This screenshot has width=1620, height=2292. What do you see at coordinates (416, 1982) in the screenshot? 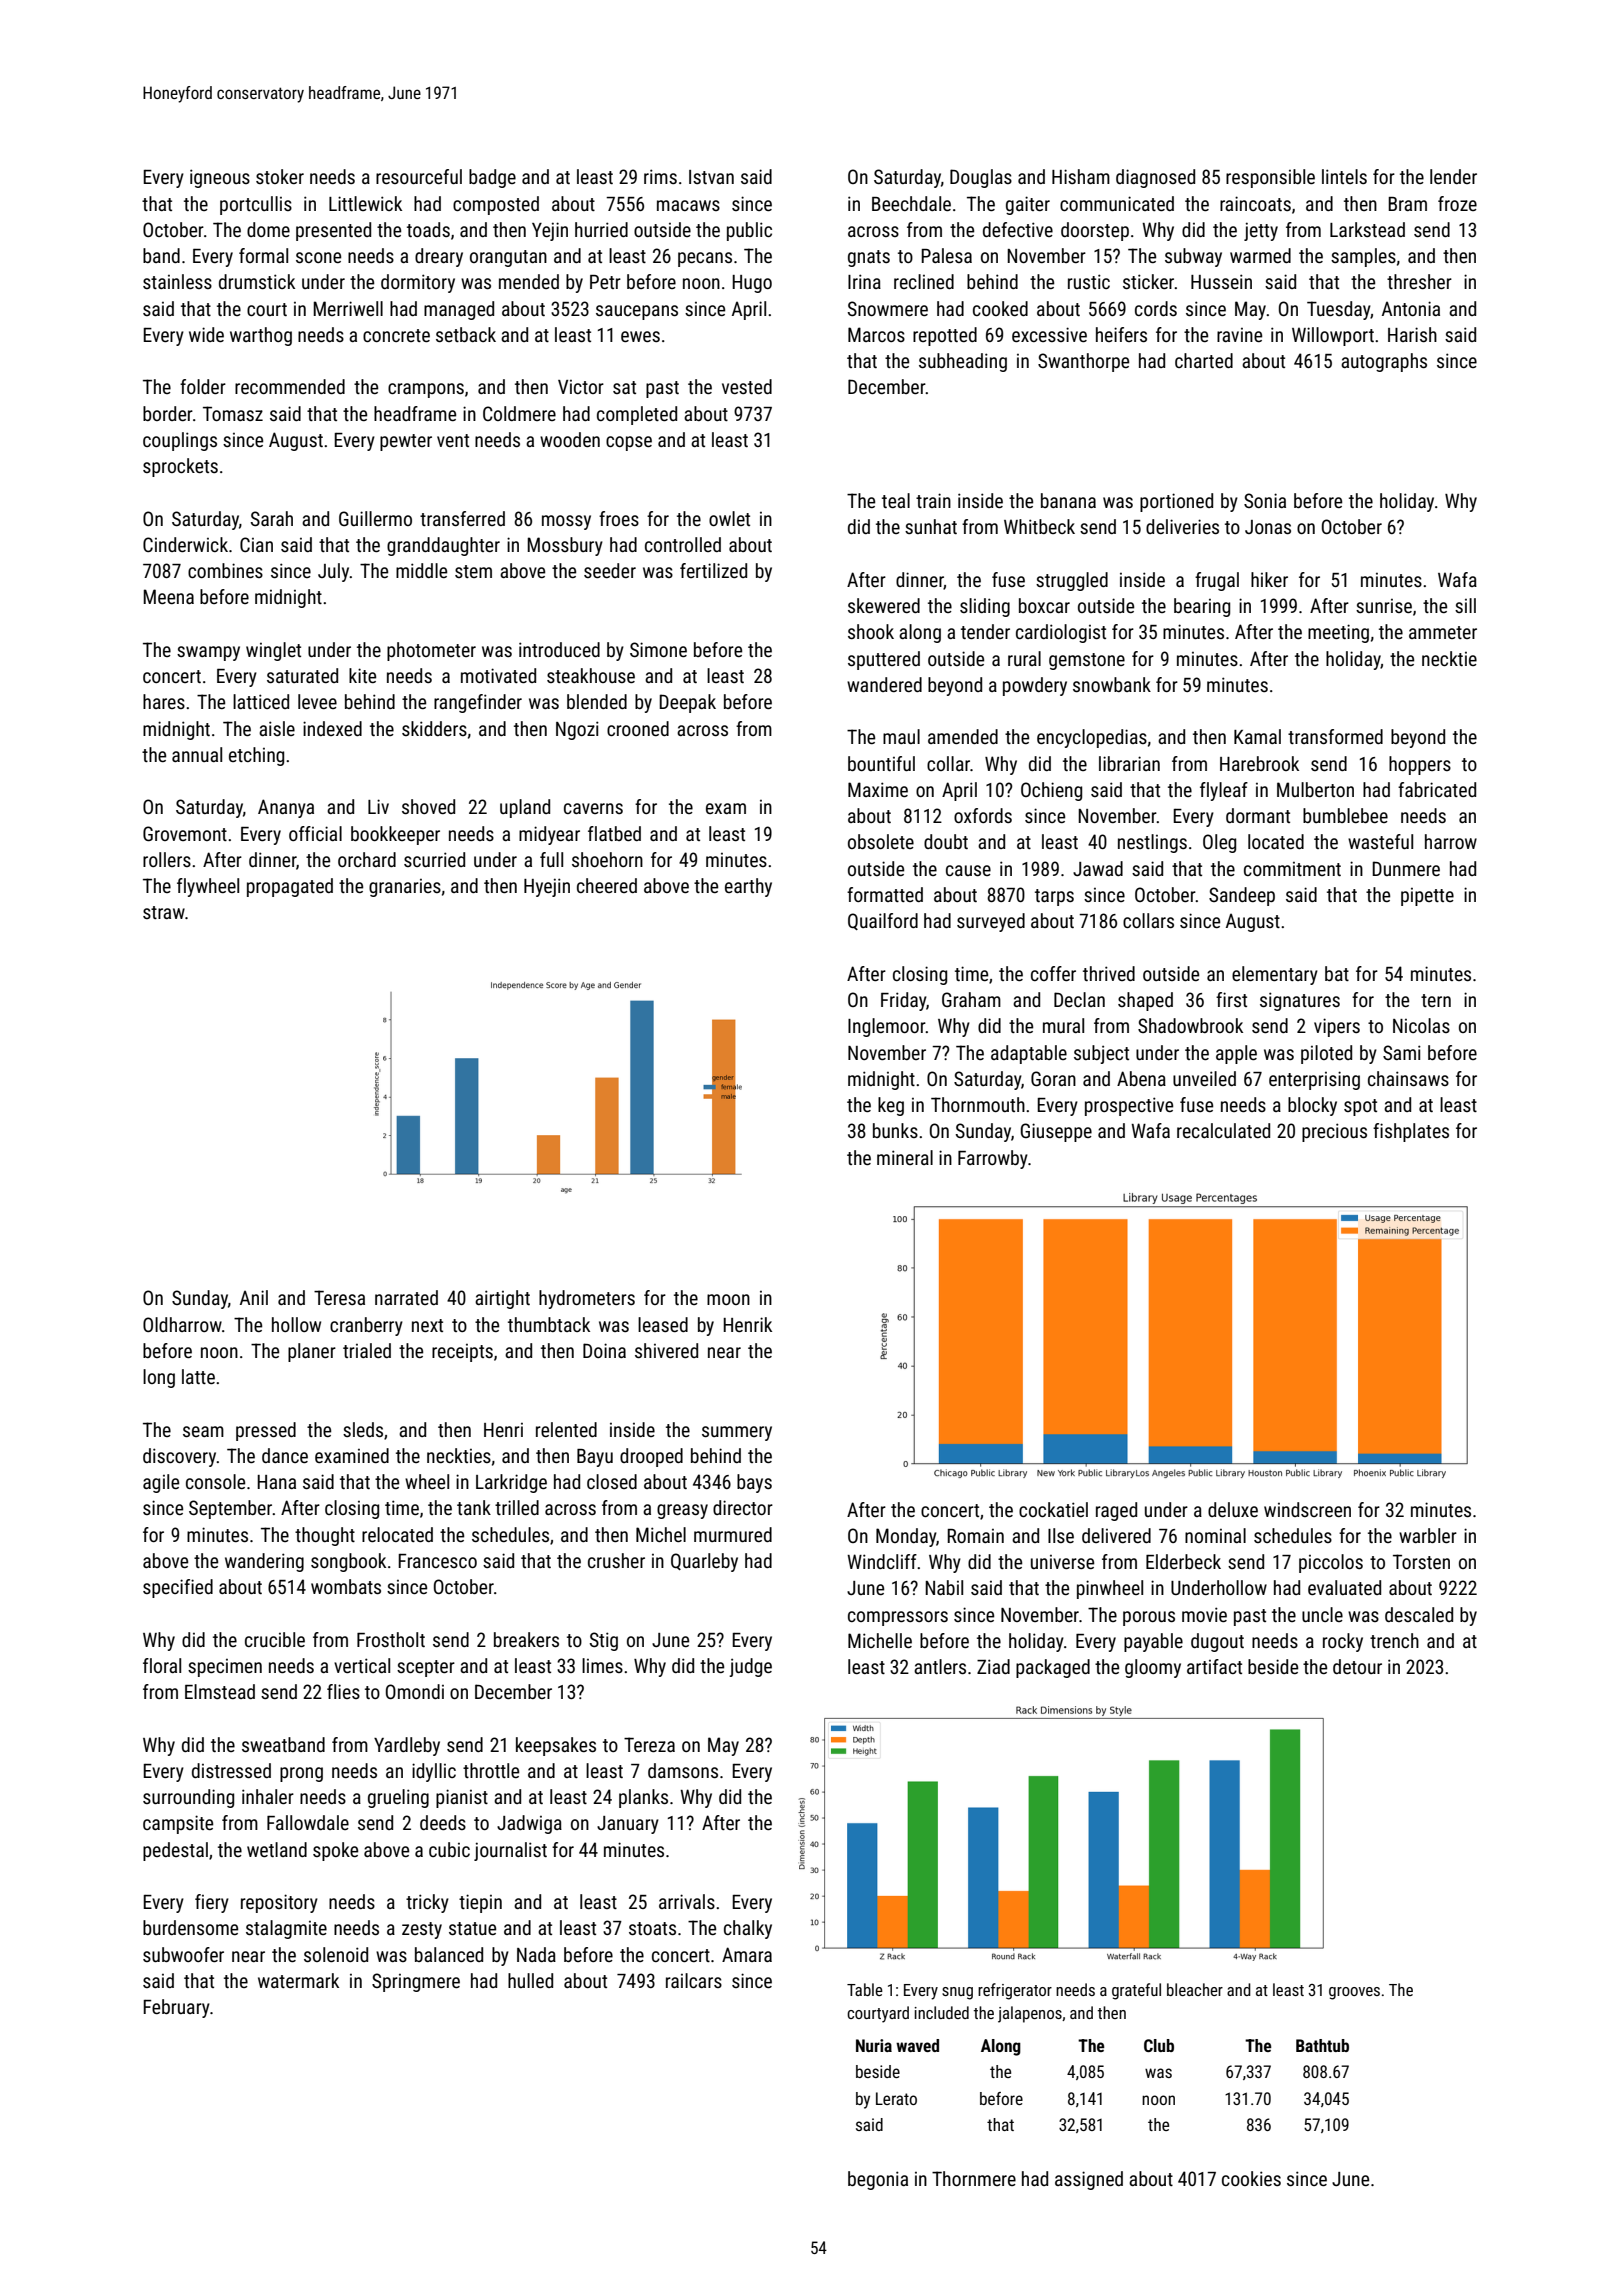
I see `Springmere` at bounding box center [416, 1982].
